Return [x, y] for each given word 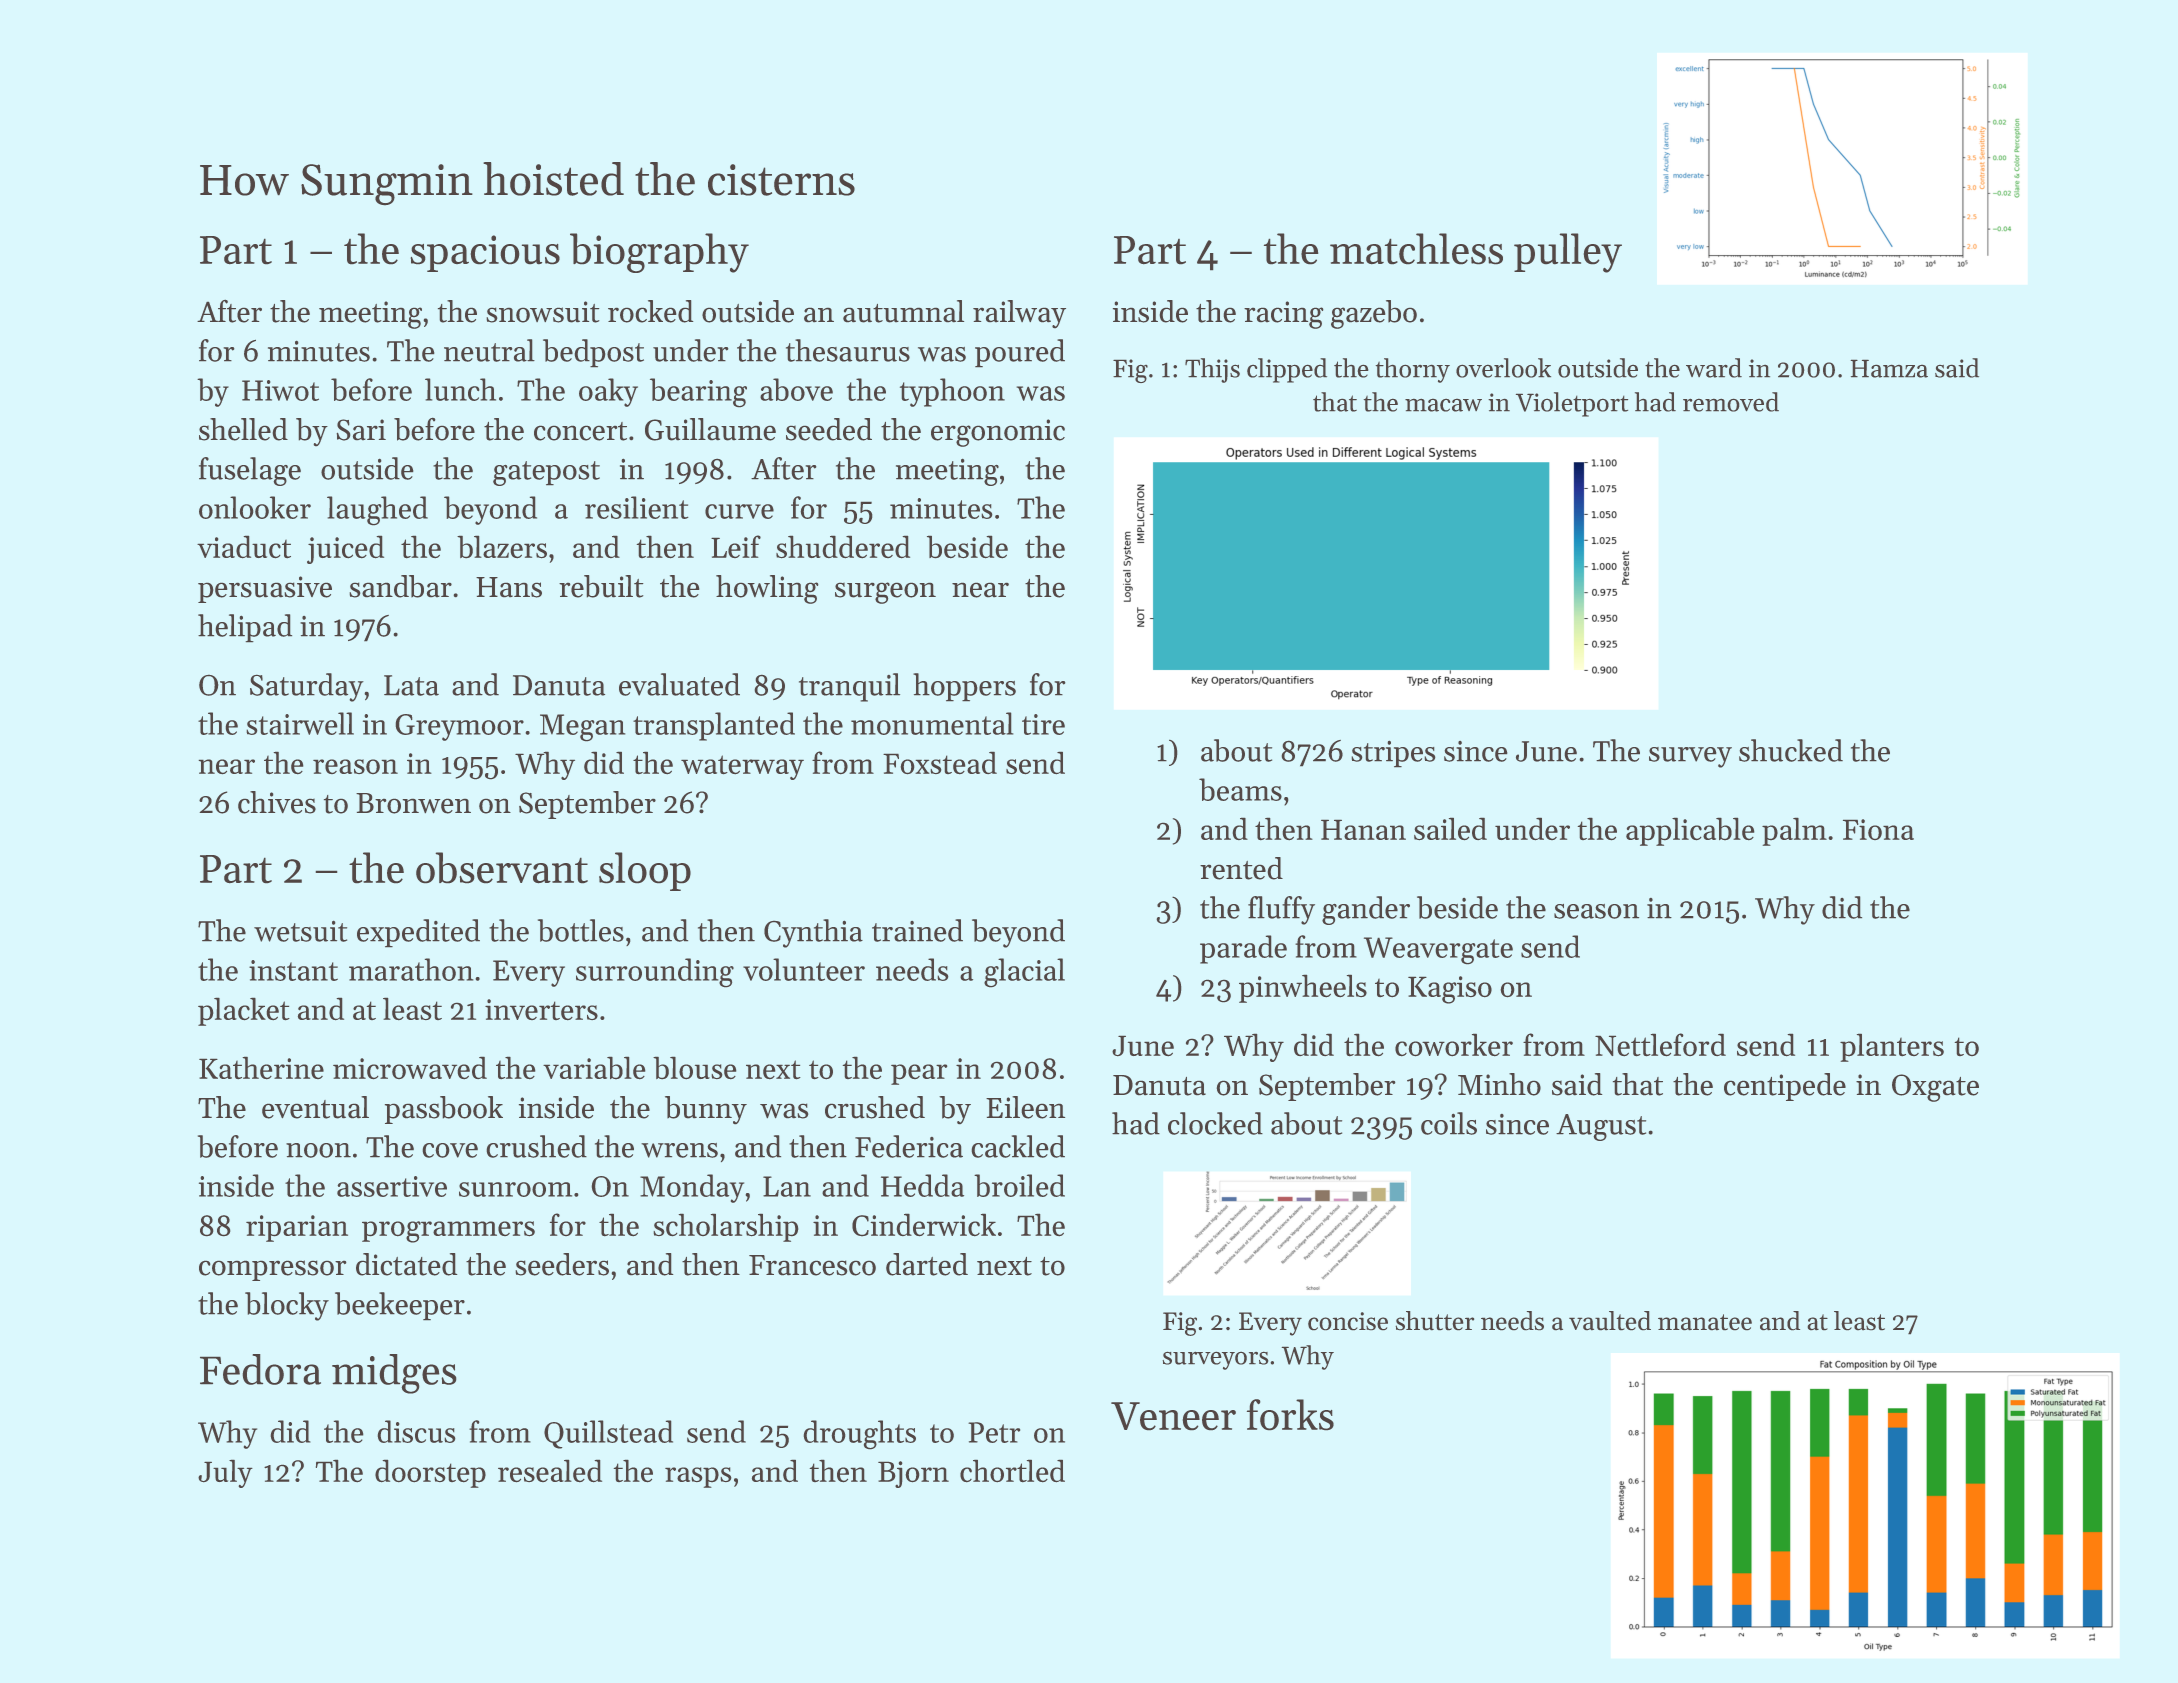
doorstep [430, 1473]
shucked [1791, 750]
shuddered [843, 547]
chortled [1012, 1471]
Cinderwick [924, 1225]
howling [767, 589]
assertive [392, 1186]
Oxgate [1935, 1088]
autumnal [903, 311]
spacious [485, 253]
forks [1290, 1415]
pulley [1568, 253]
